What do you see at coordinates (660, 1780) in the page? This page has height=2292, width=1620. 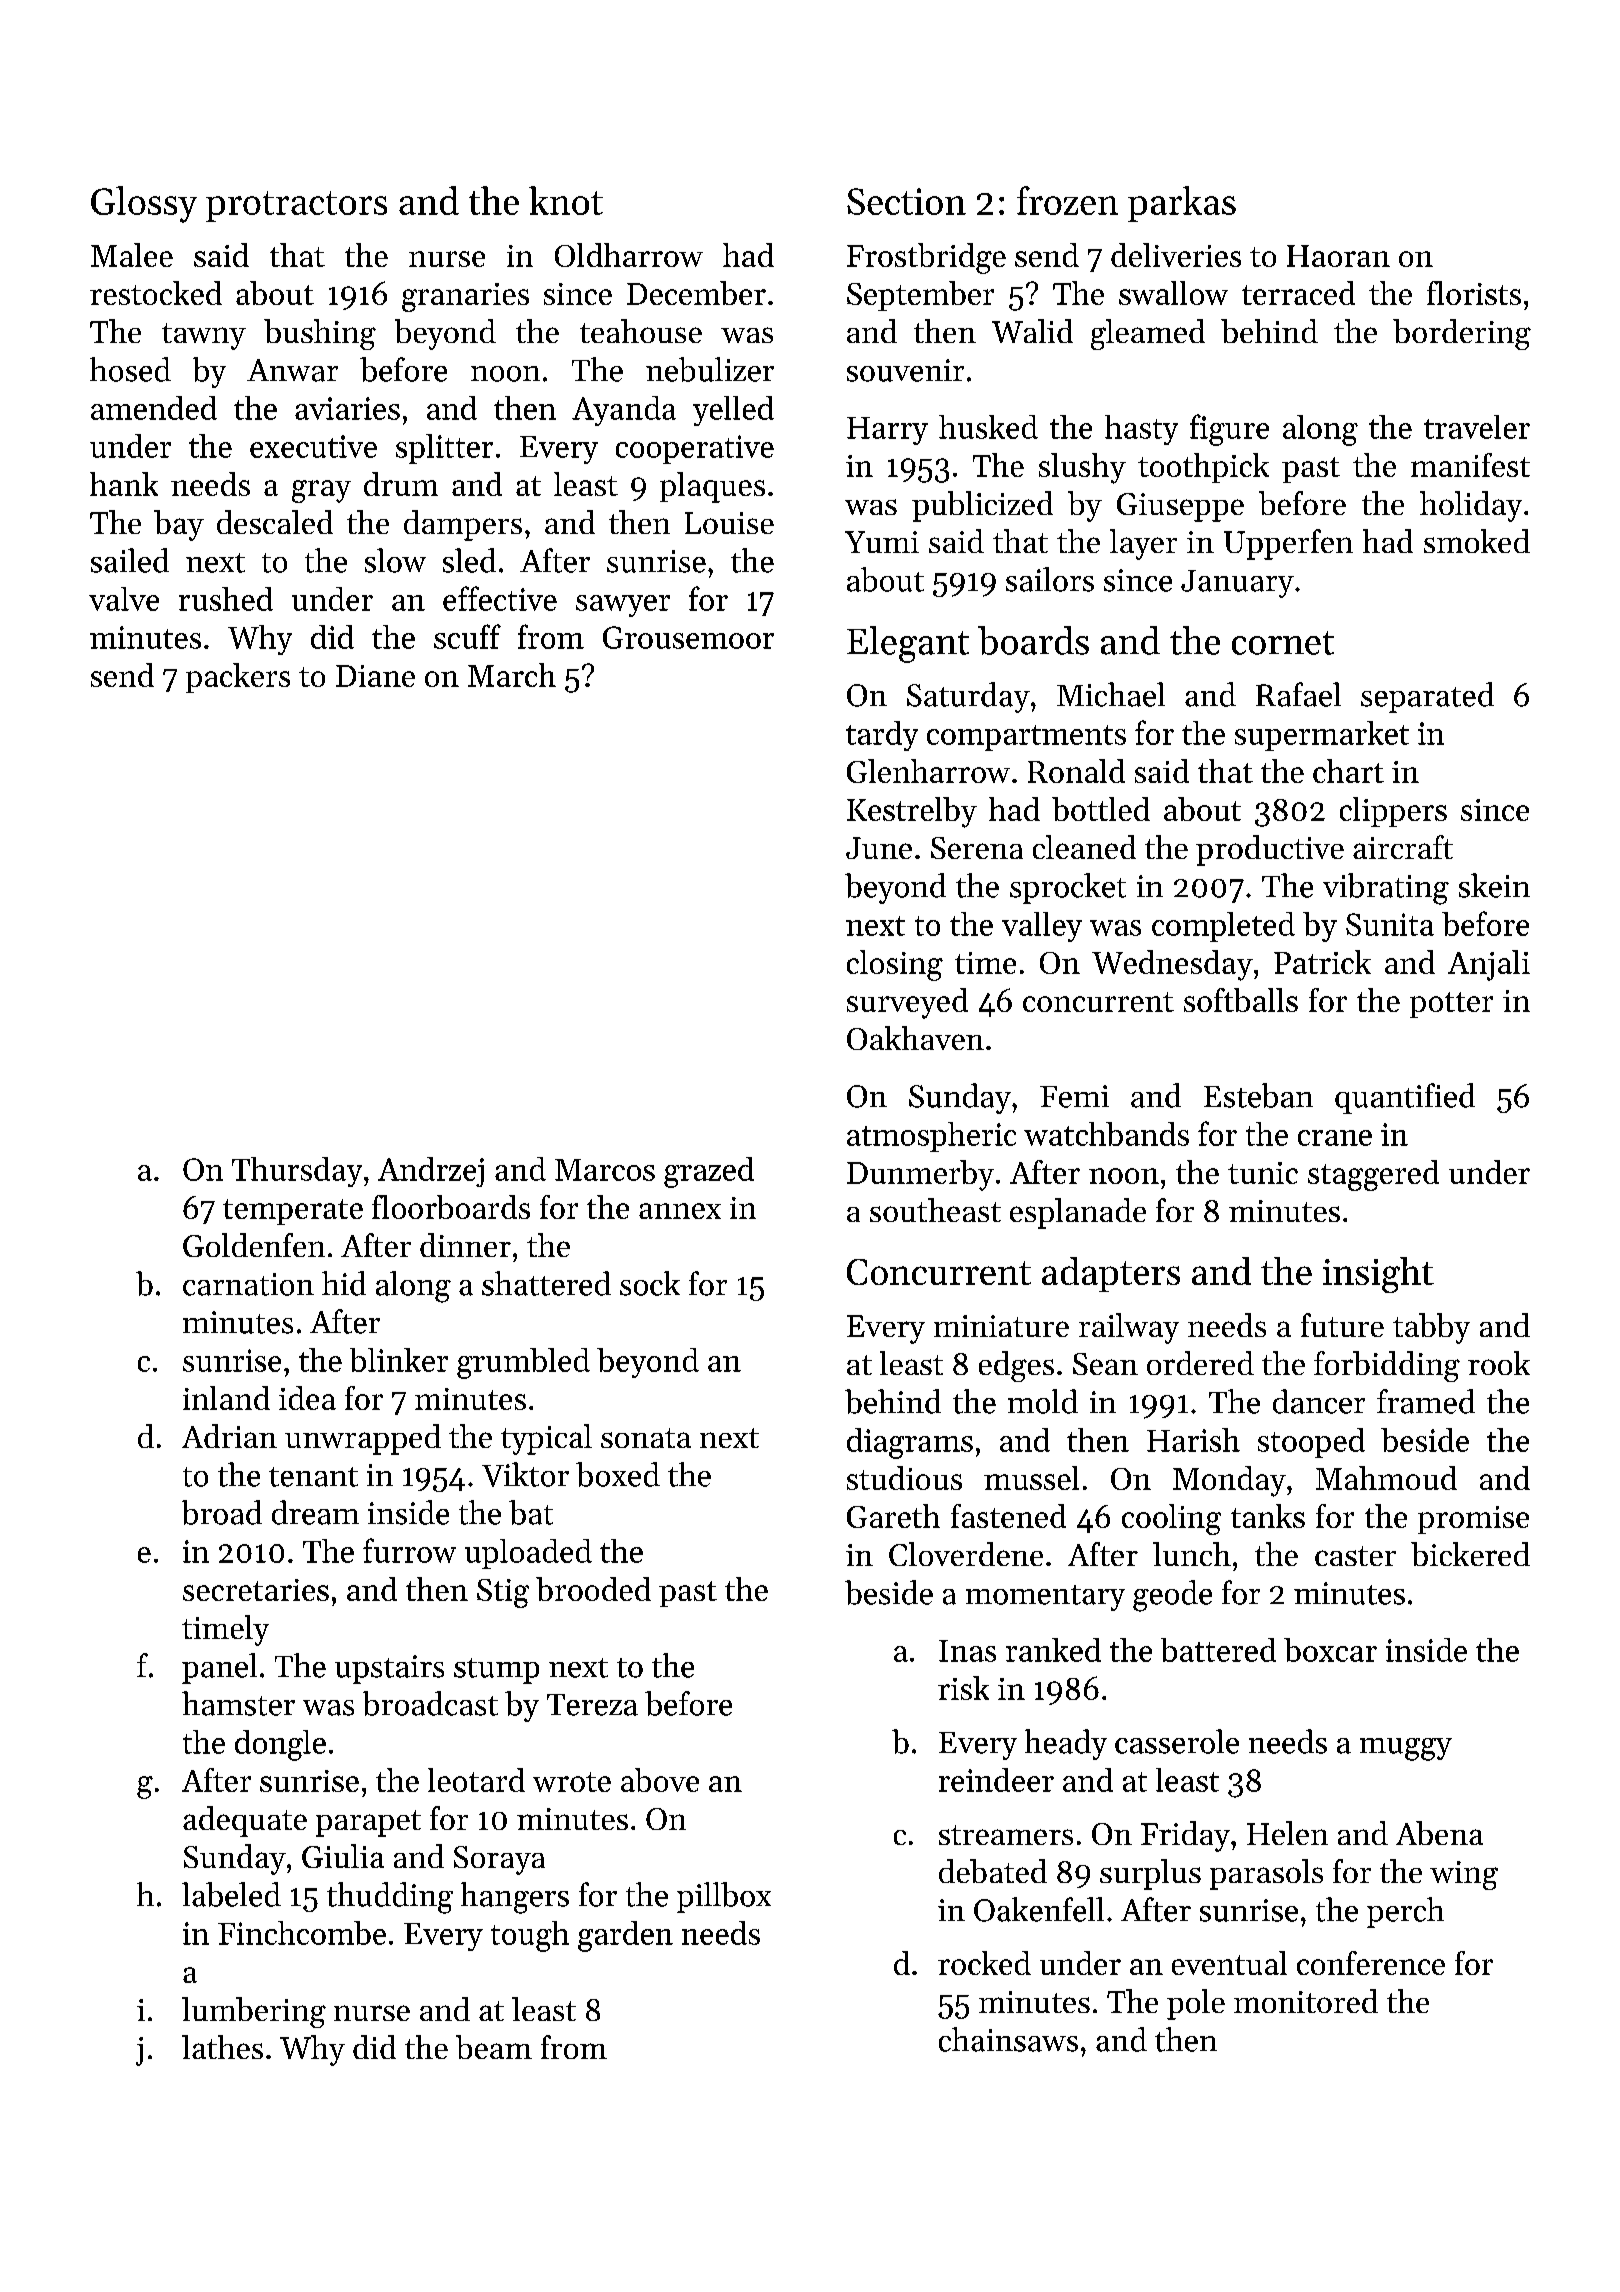 I see `above` at bounding box center [660, 1780].
